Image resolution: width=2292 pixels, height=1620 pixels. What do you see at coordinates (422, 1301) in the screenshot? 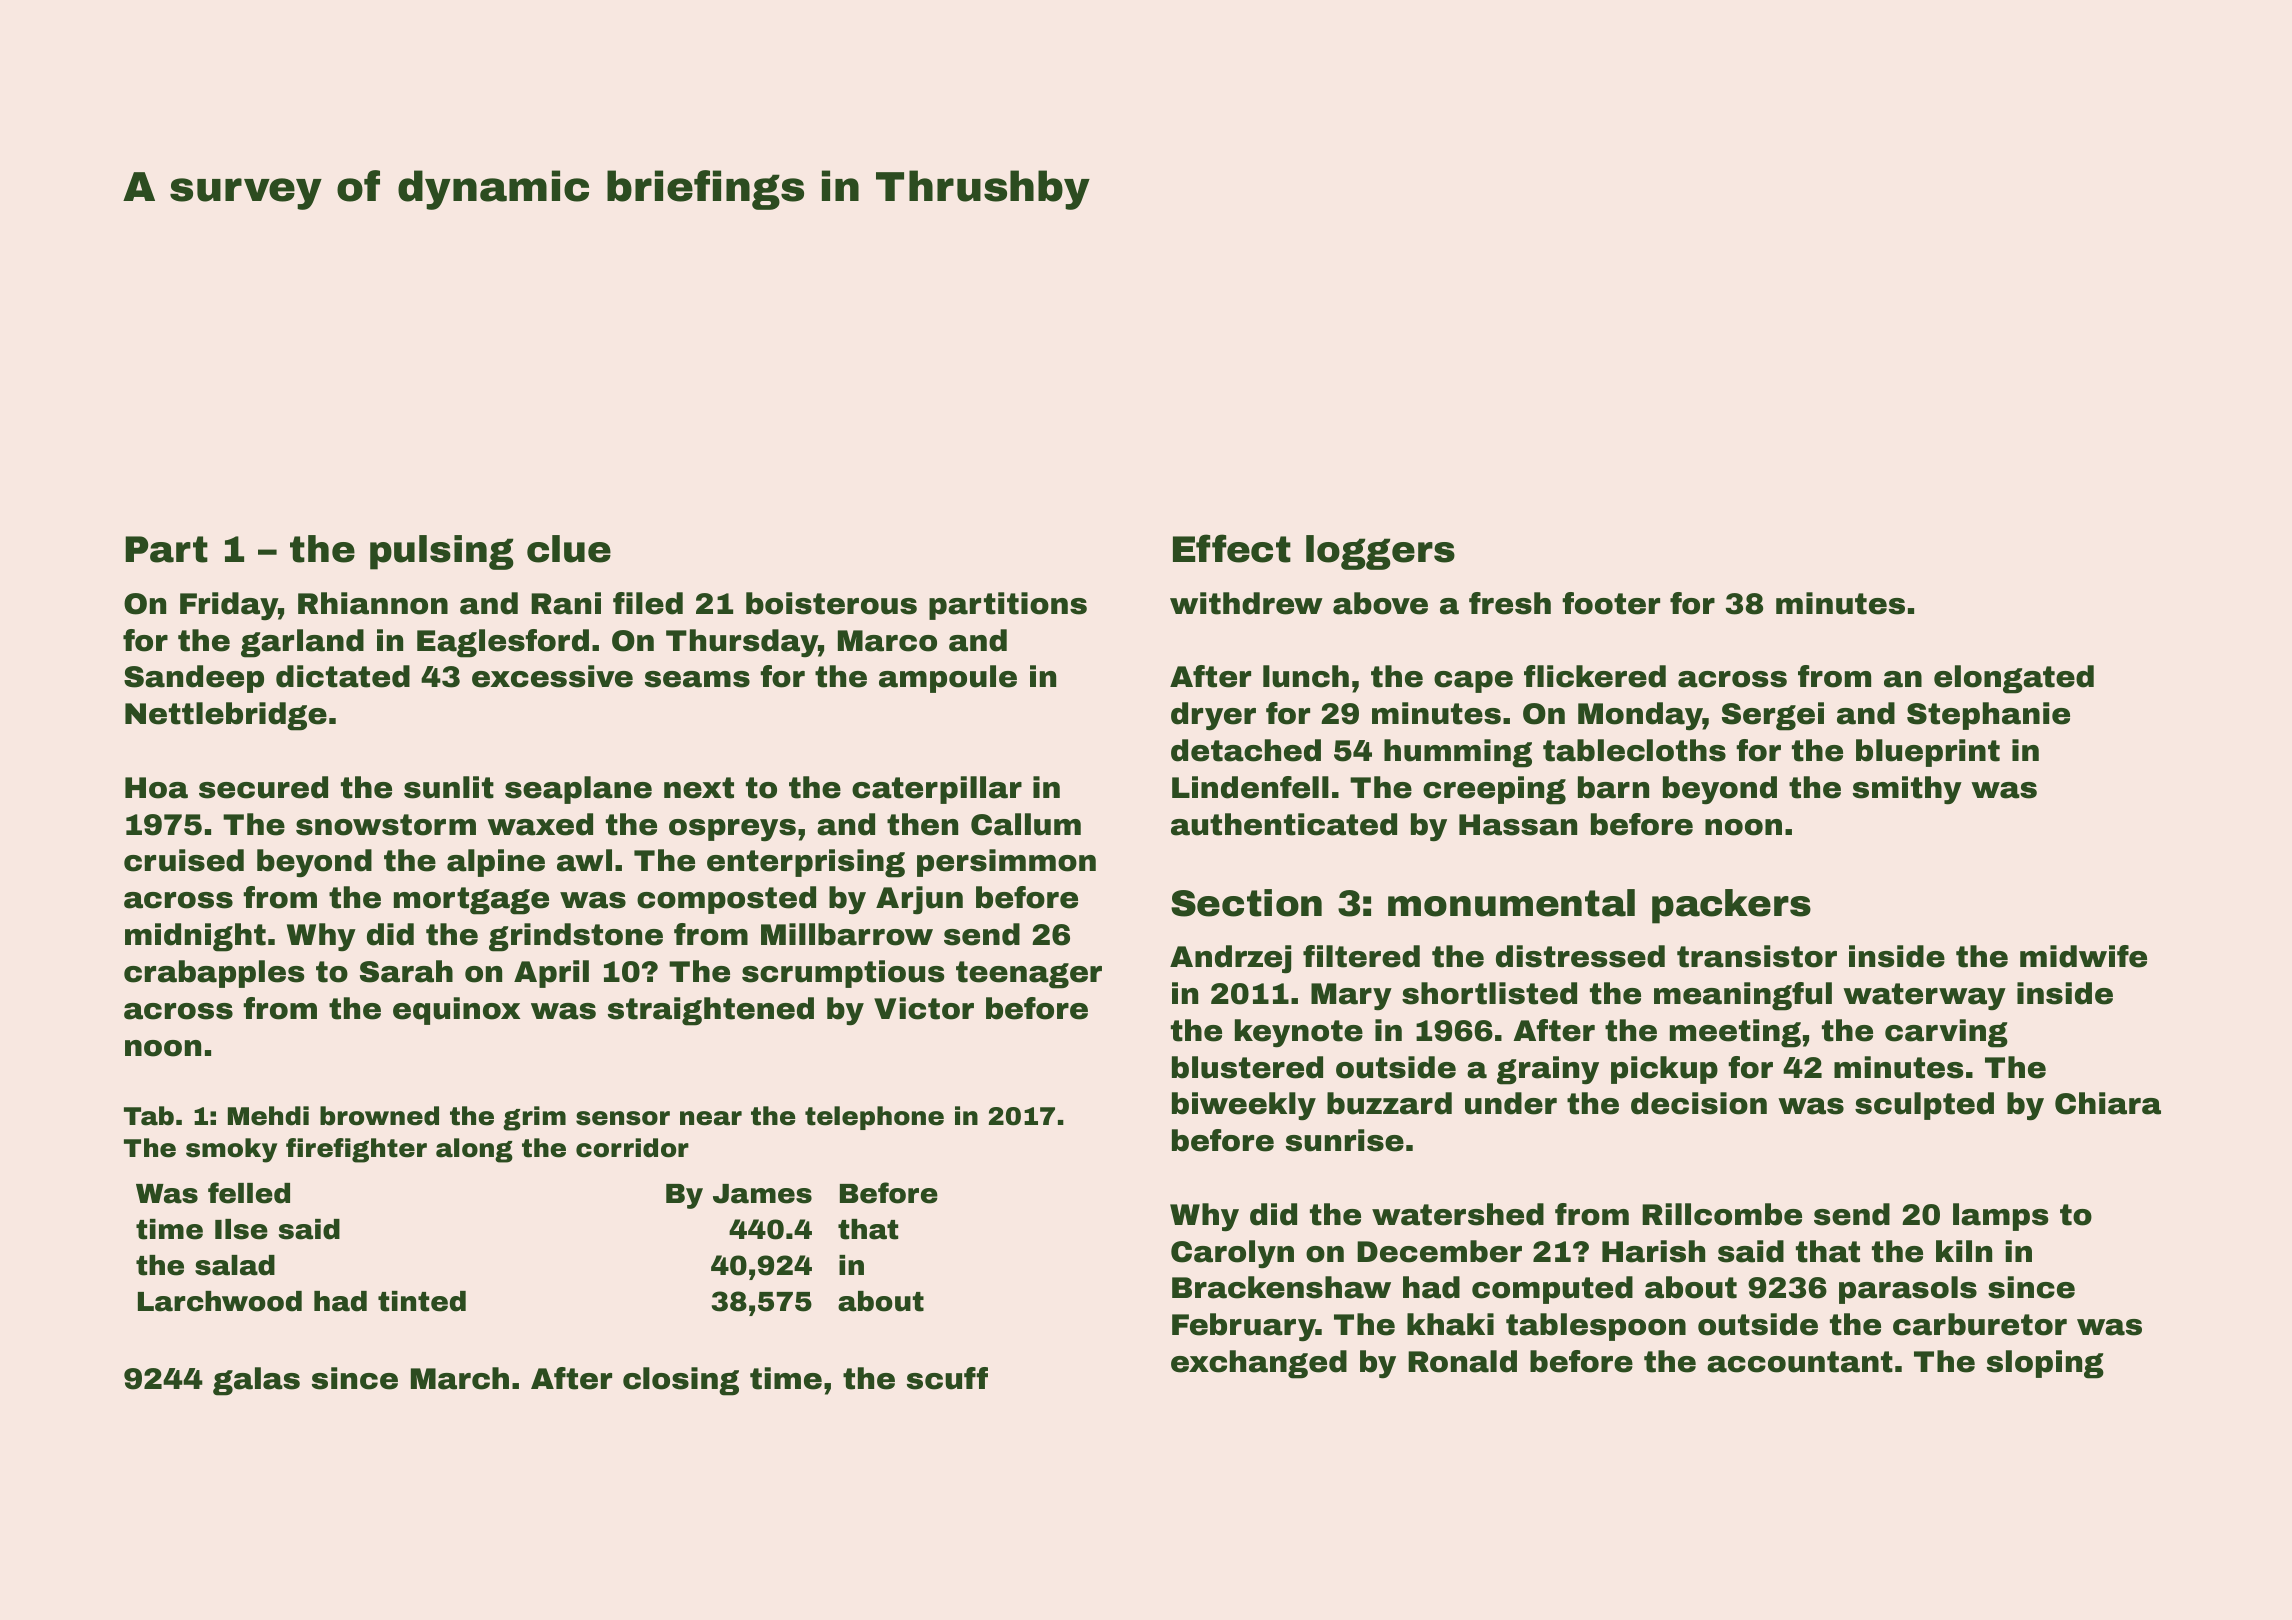
I see `tinted` at bounding box center [422, 1301].
